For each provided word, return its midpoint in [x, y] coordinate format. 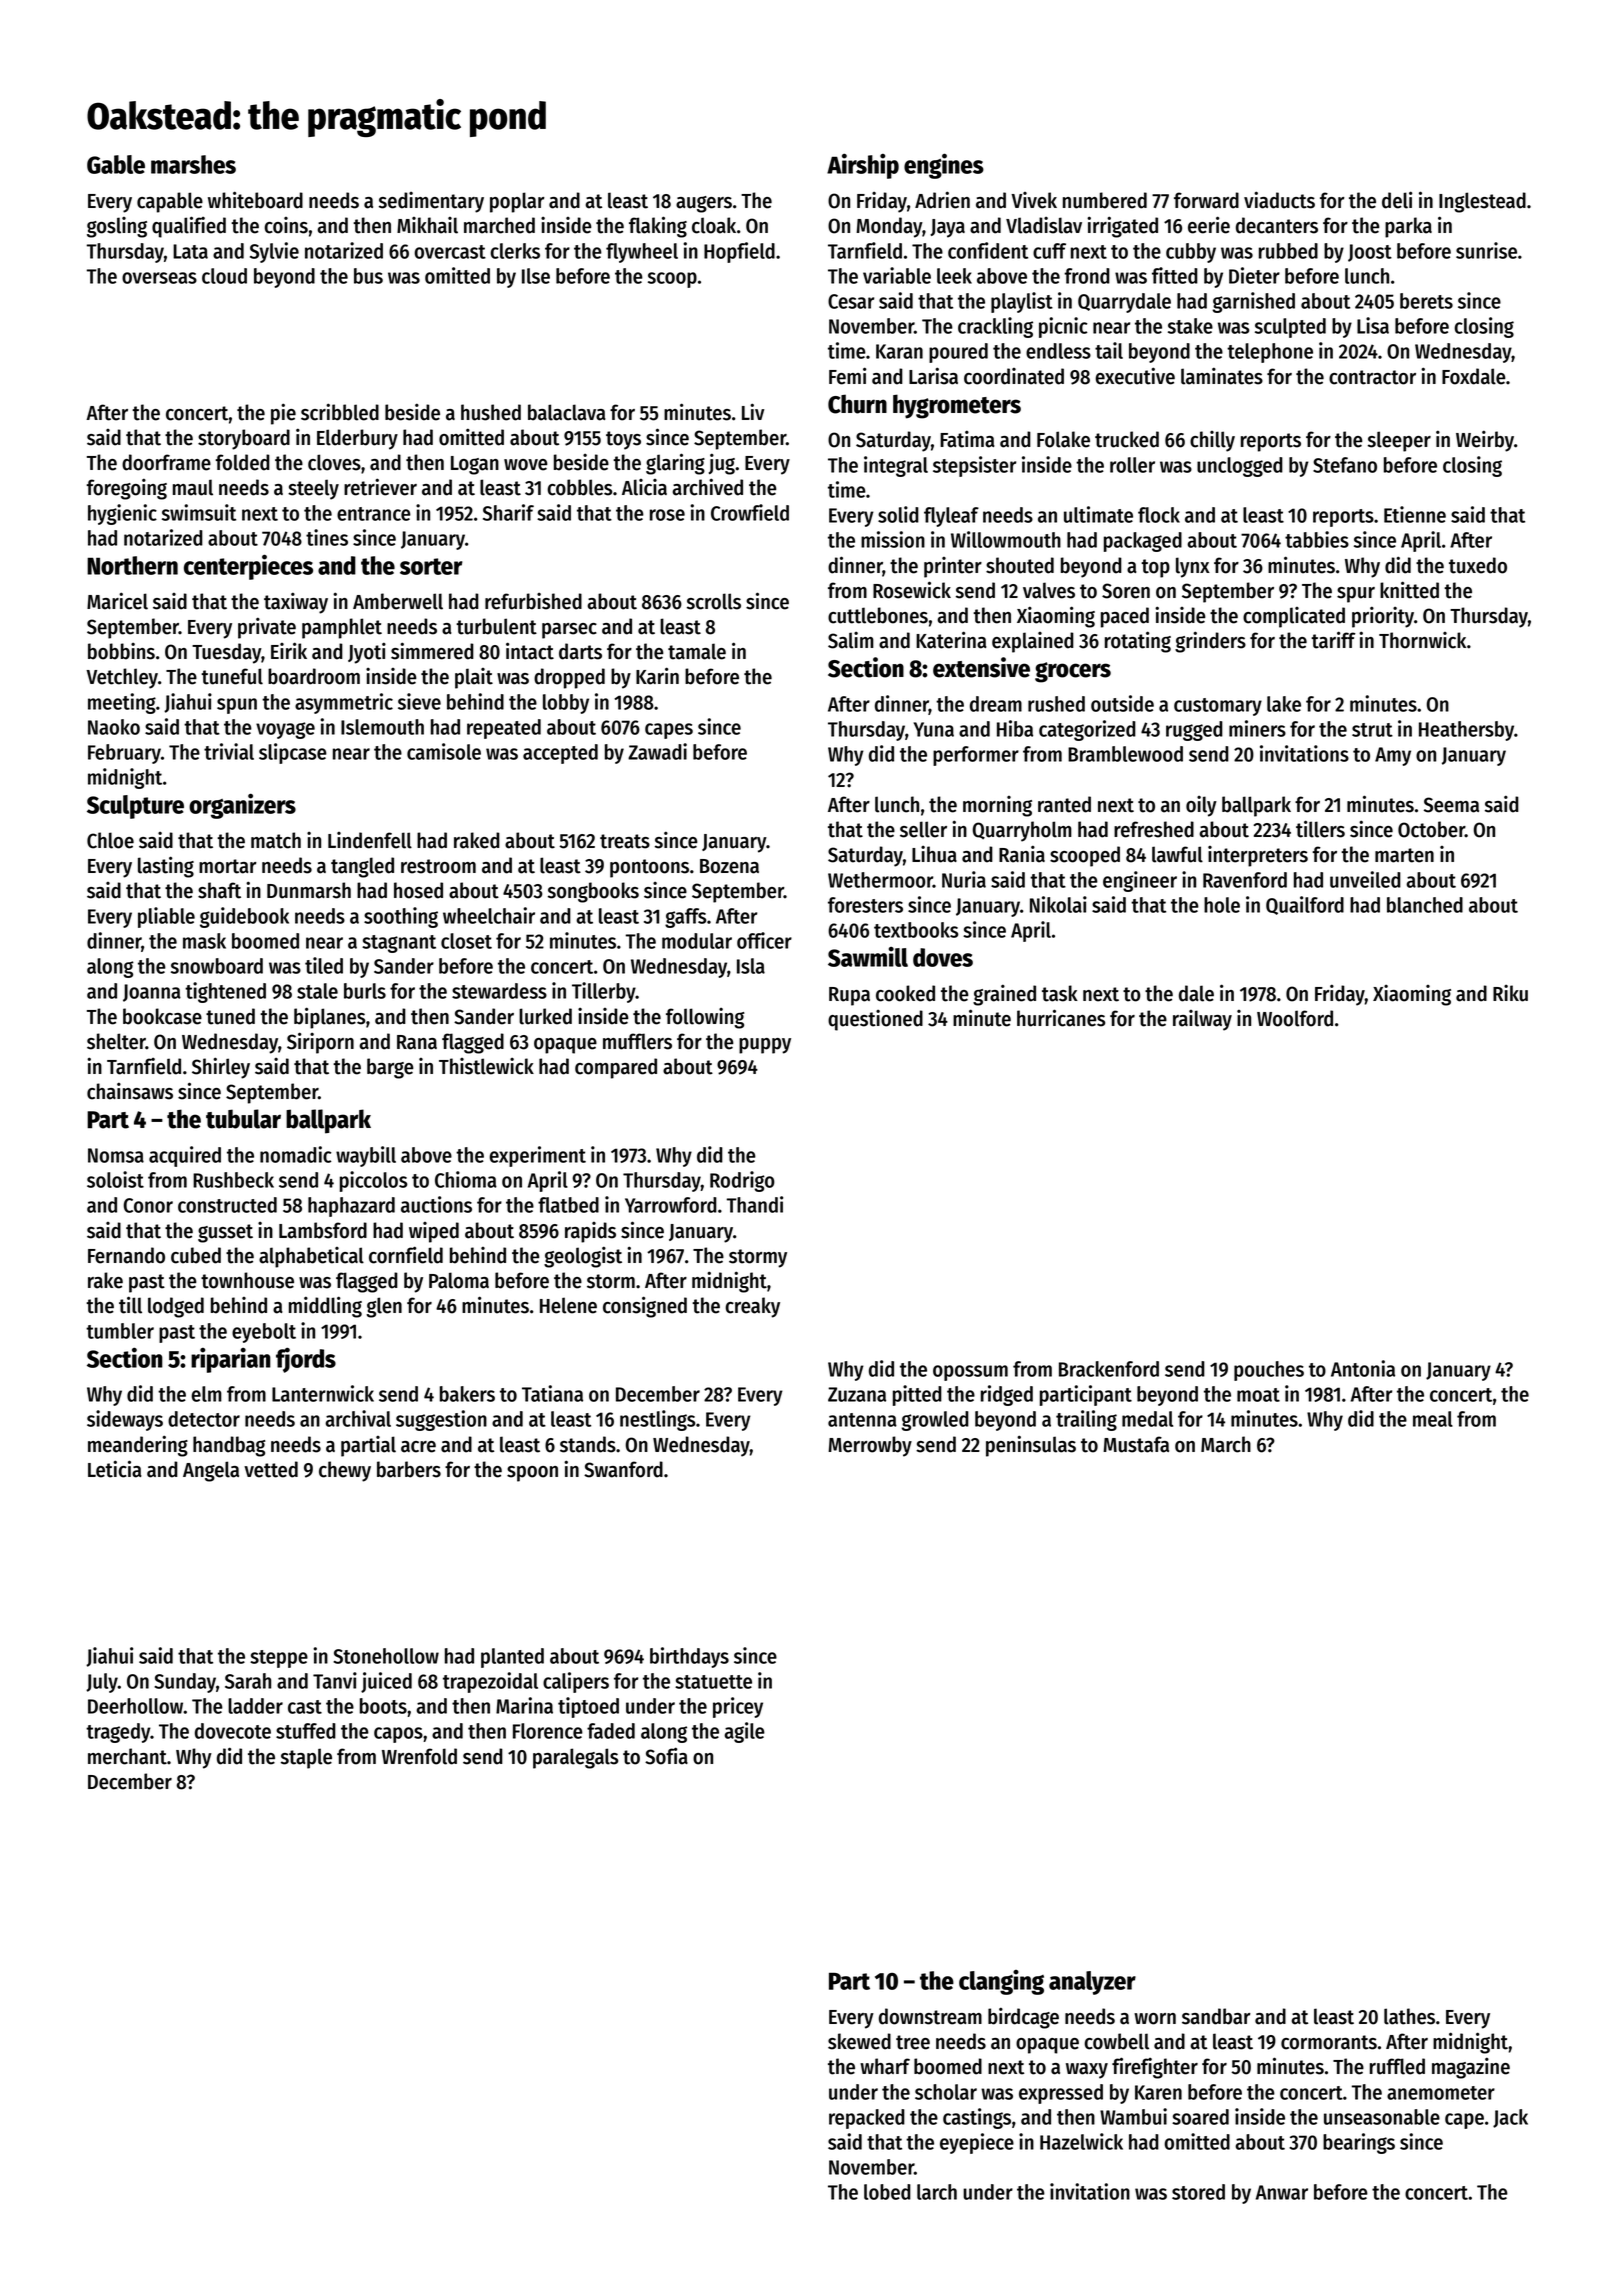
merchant [127, 1756]
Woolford [1295, 1018]
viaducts [1279, 200]
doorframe [166, 462]
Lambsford [323, 1230]
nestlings [657, 1420]
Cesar [851, 301]
